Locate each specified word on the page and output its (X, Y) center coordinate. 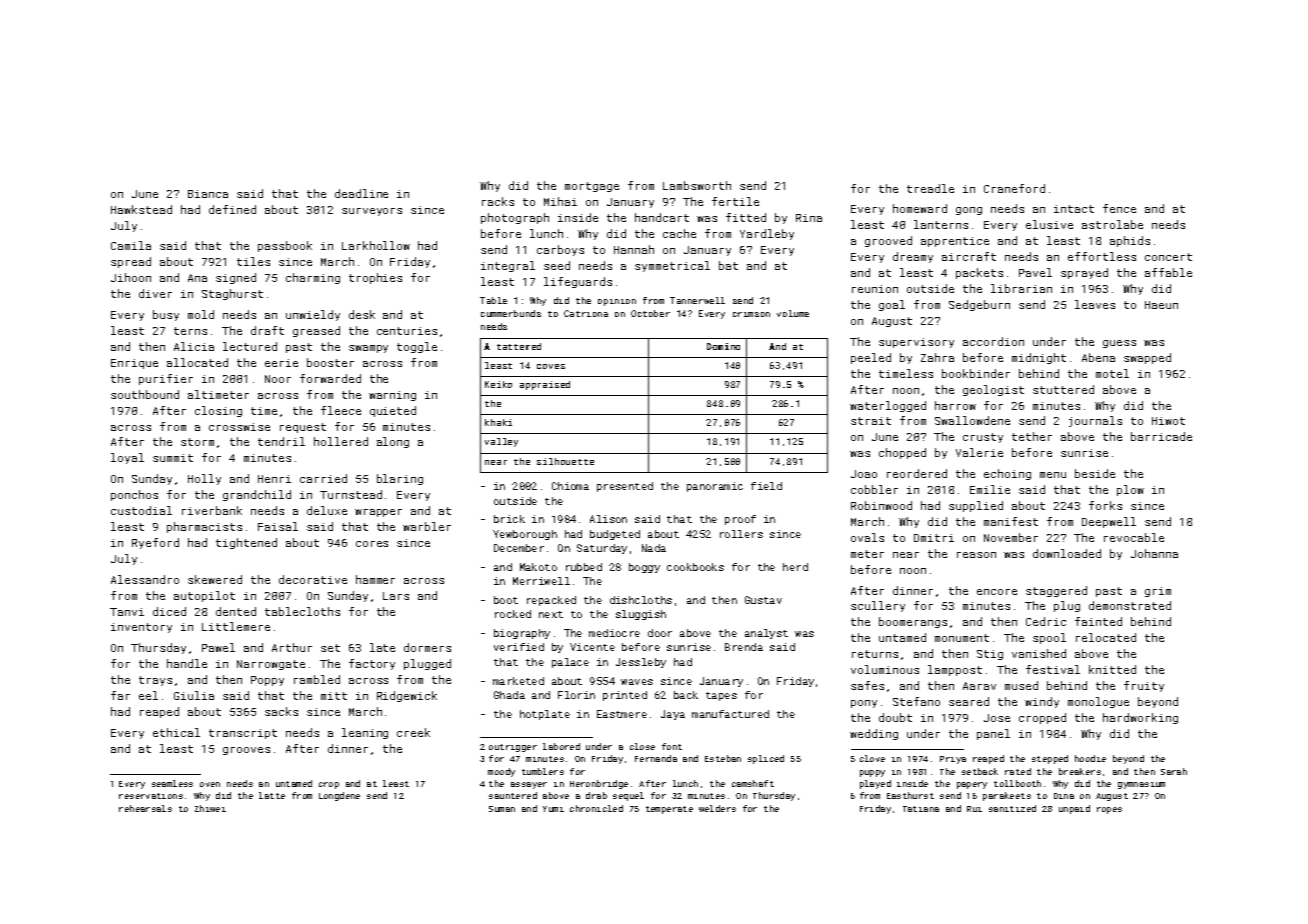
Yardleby (767, 234)
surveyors (372, 212)
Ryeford (155, 543)
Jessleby (641, 663)
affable (1168, 272)
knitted (1112, 669)
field (766, 486)
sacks (281, 711)
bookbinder (976, 373)
